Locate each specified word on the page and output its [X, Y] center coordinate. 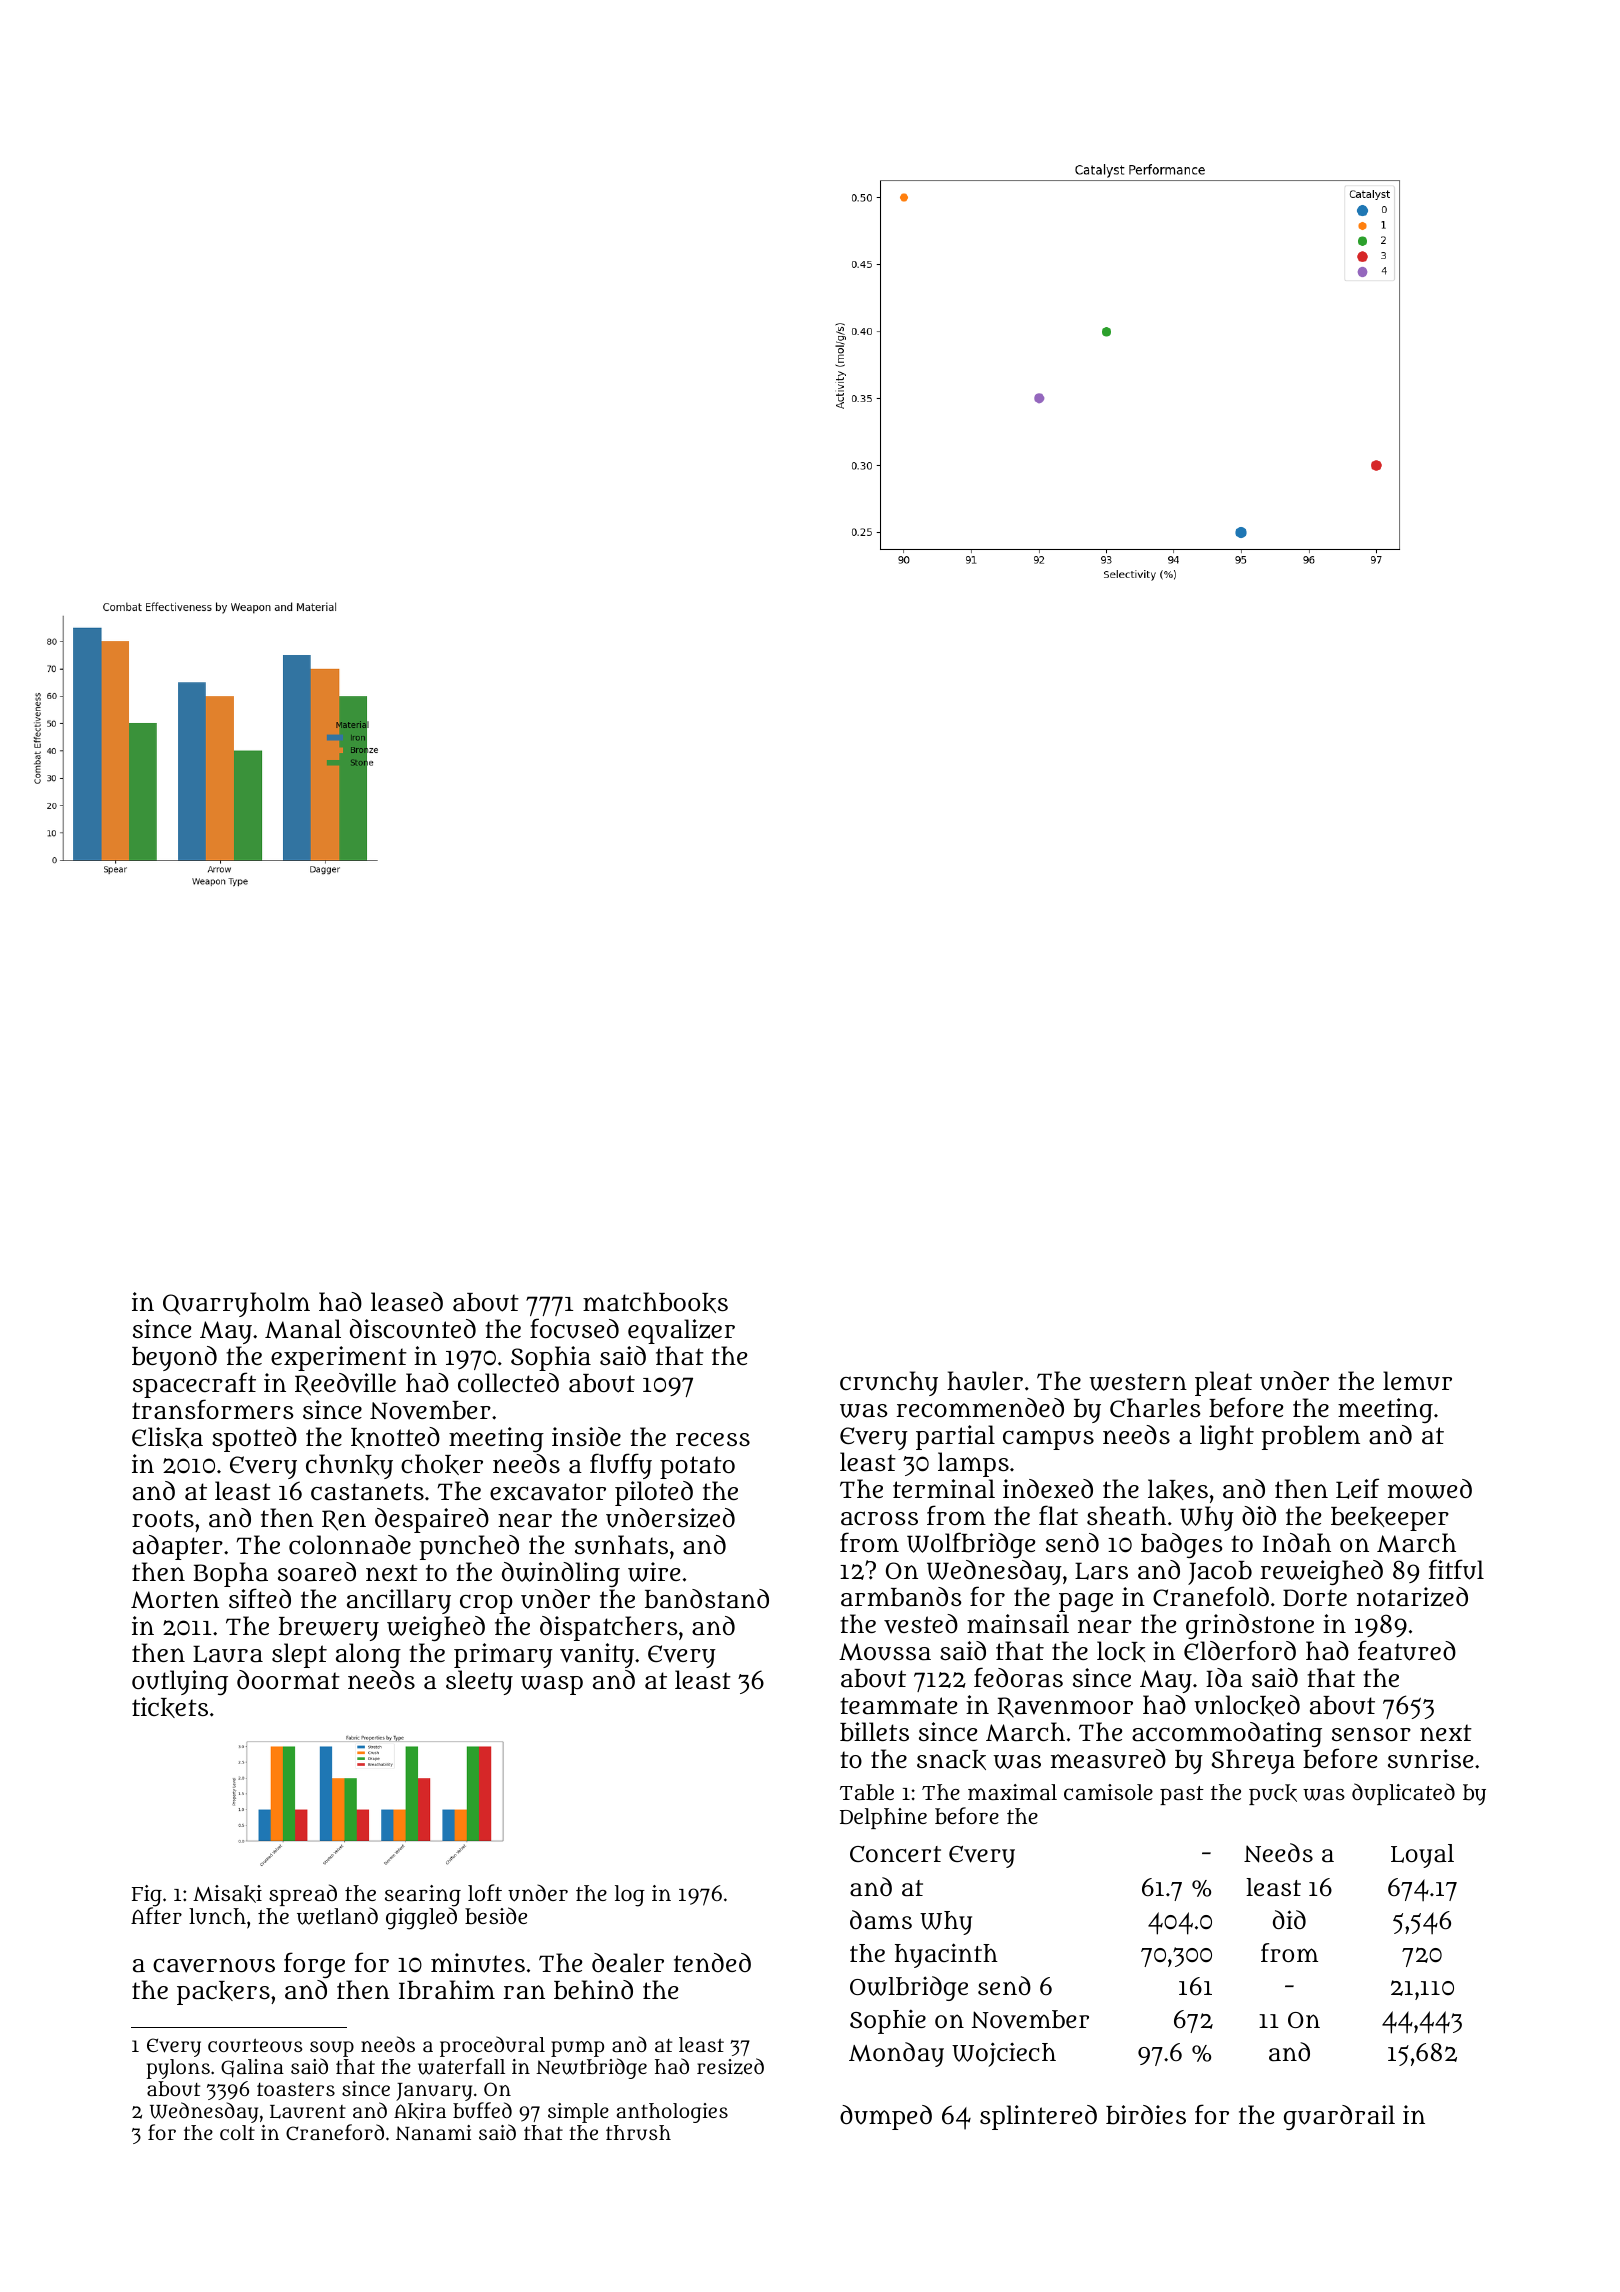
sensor [1371, 1734]
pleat [1223, 1384]
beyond [174, 1358]
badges [1182, 1545]
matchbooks [655, 1302]
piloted [654, 1493]
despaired [432, 1520]
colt [237, 2132]
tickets [170, 1707]
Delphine [883, 1818]
